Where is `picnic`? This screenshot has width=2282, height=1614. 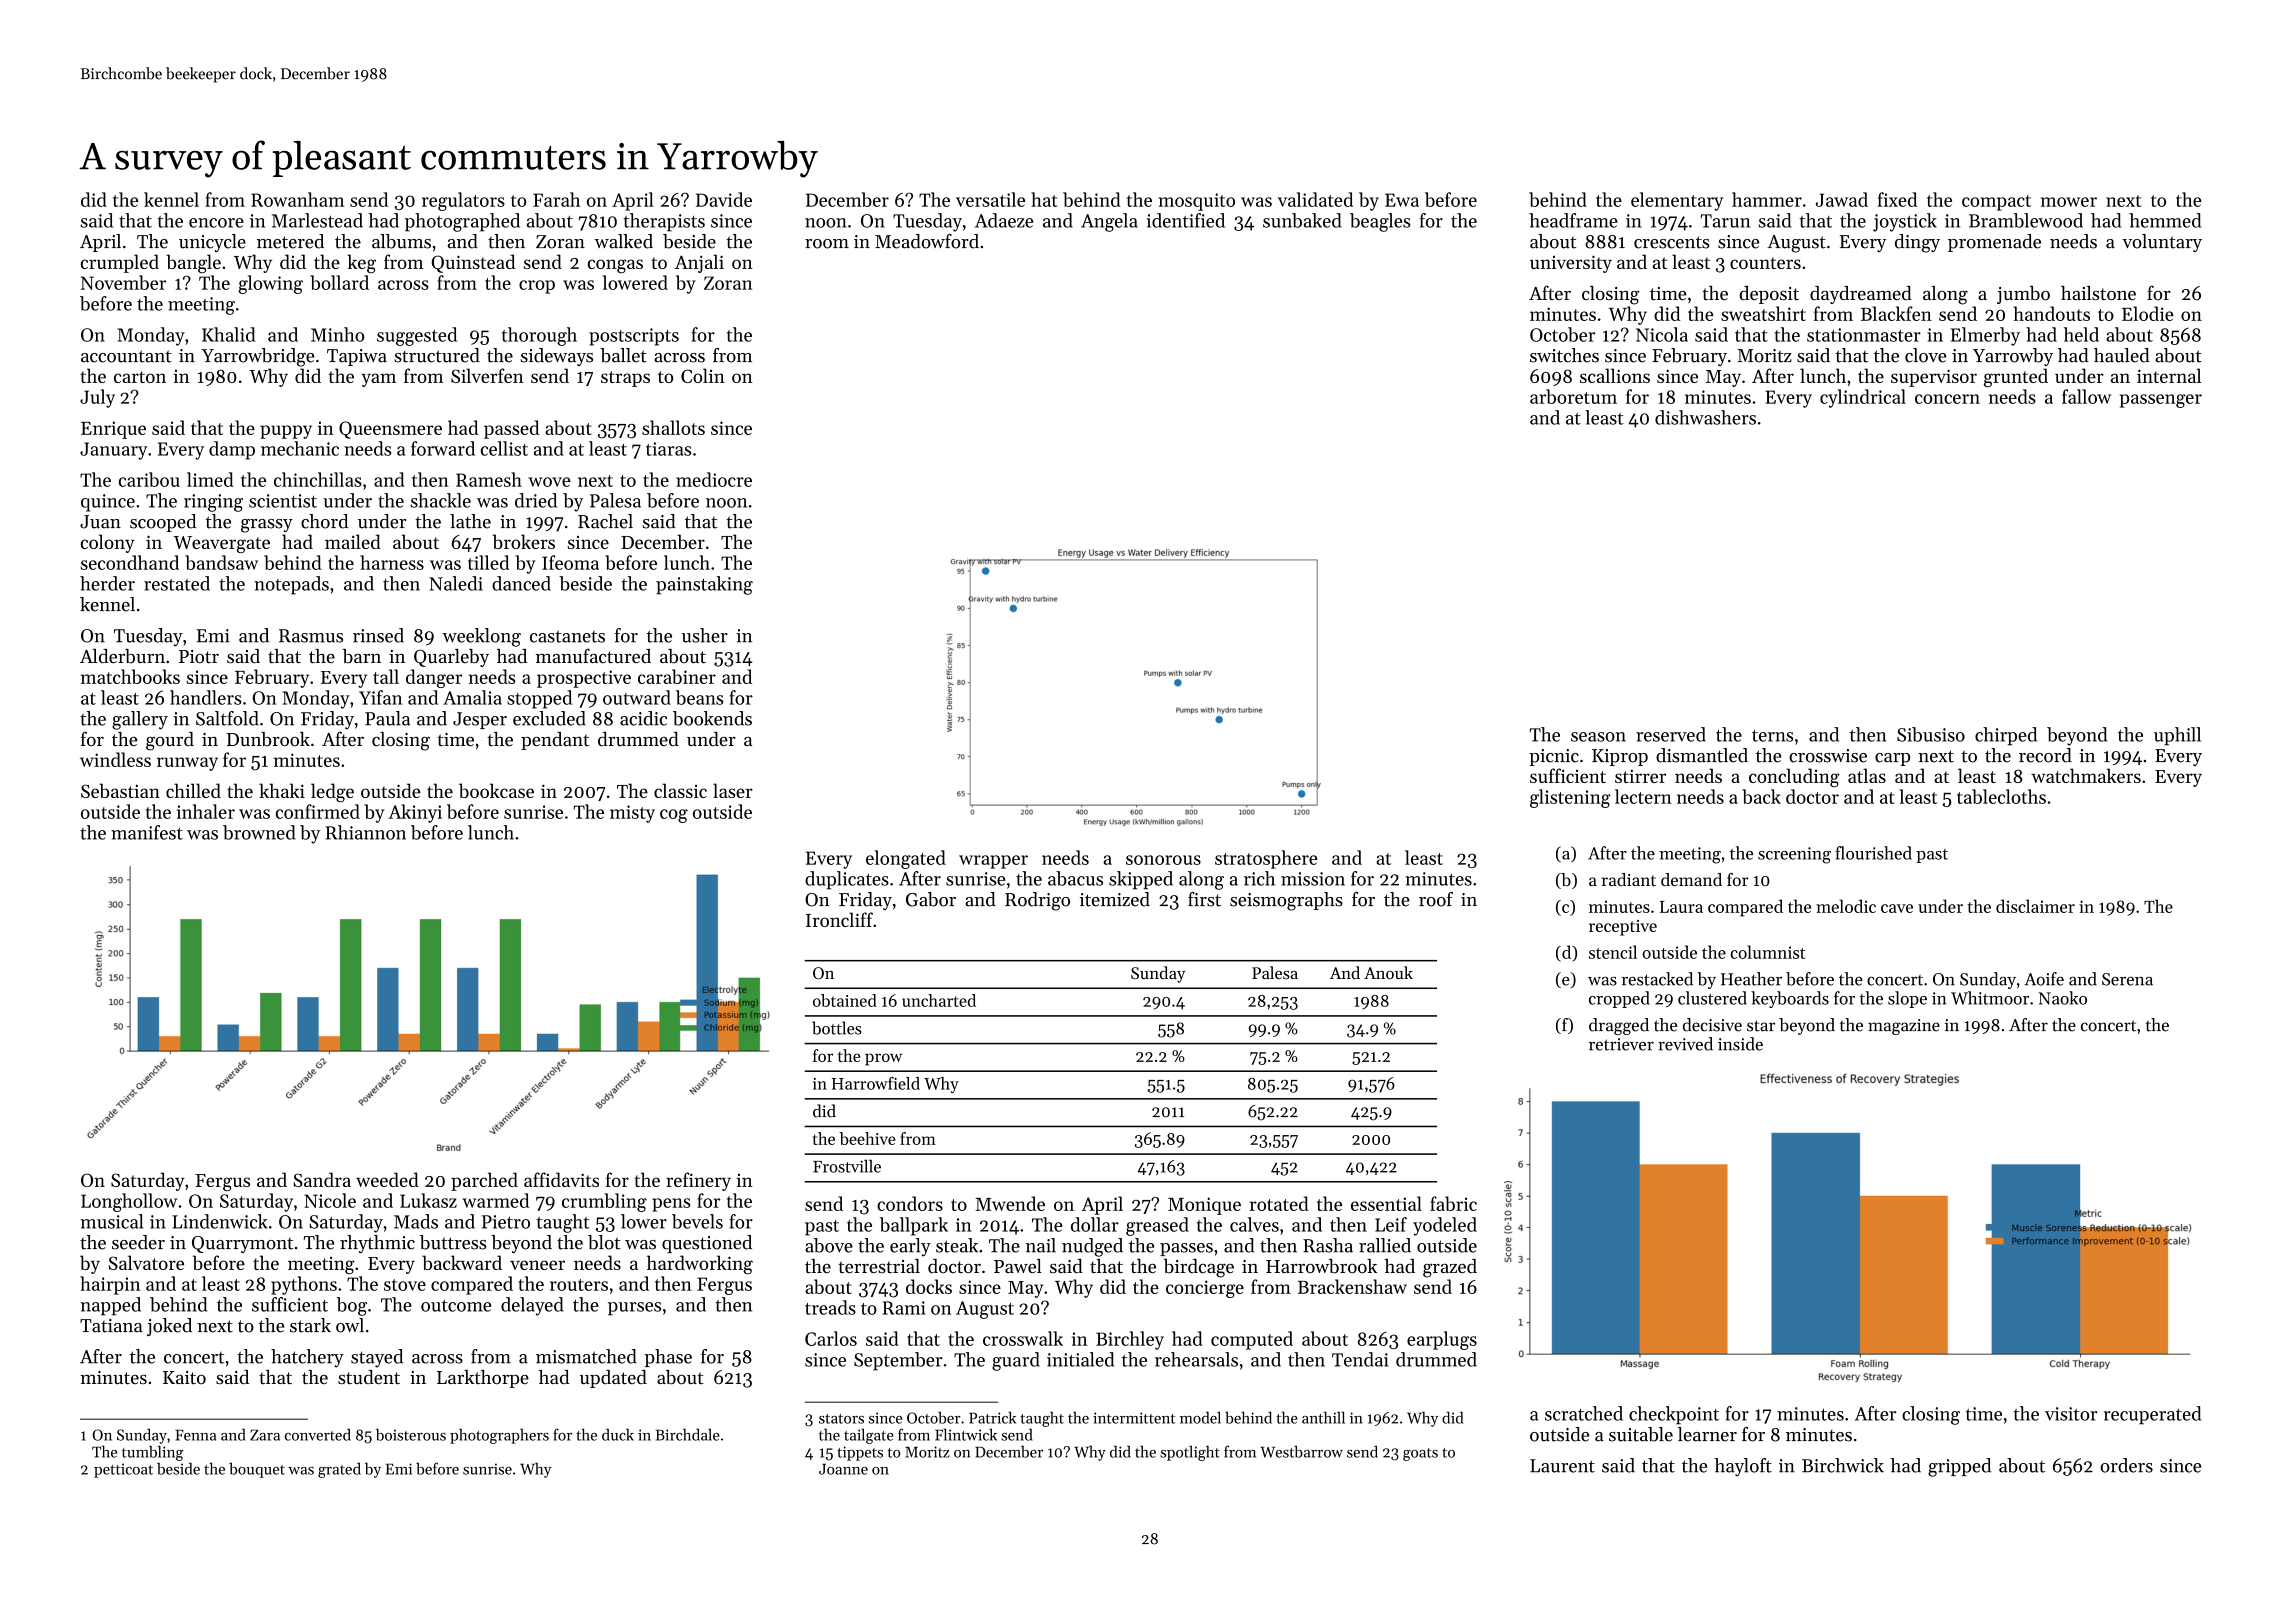
picnic is located at coordinates (1554, 757).
